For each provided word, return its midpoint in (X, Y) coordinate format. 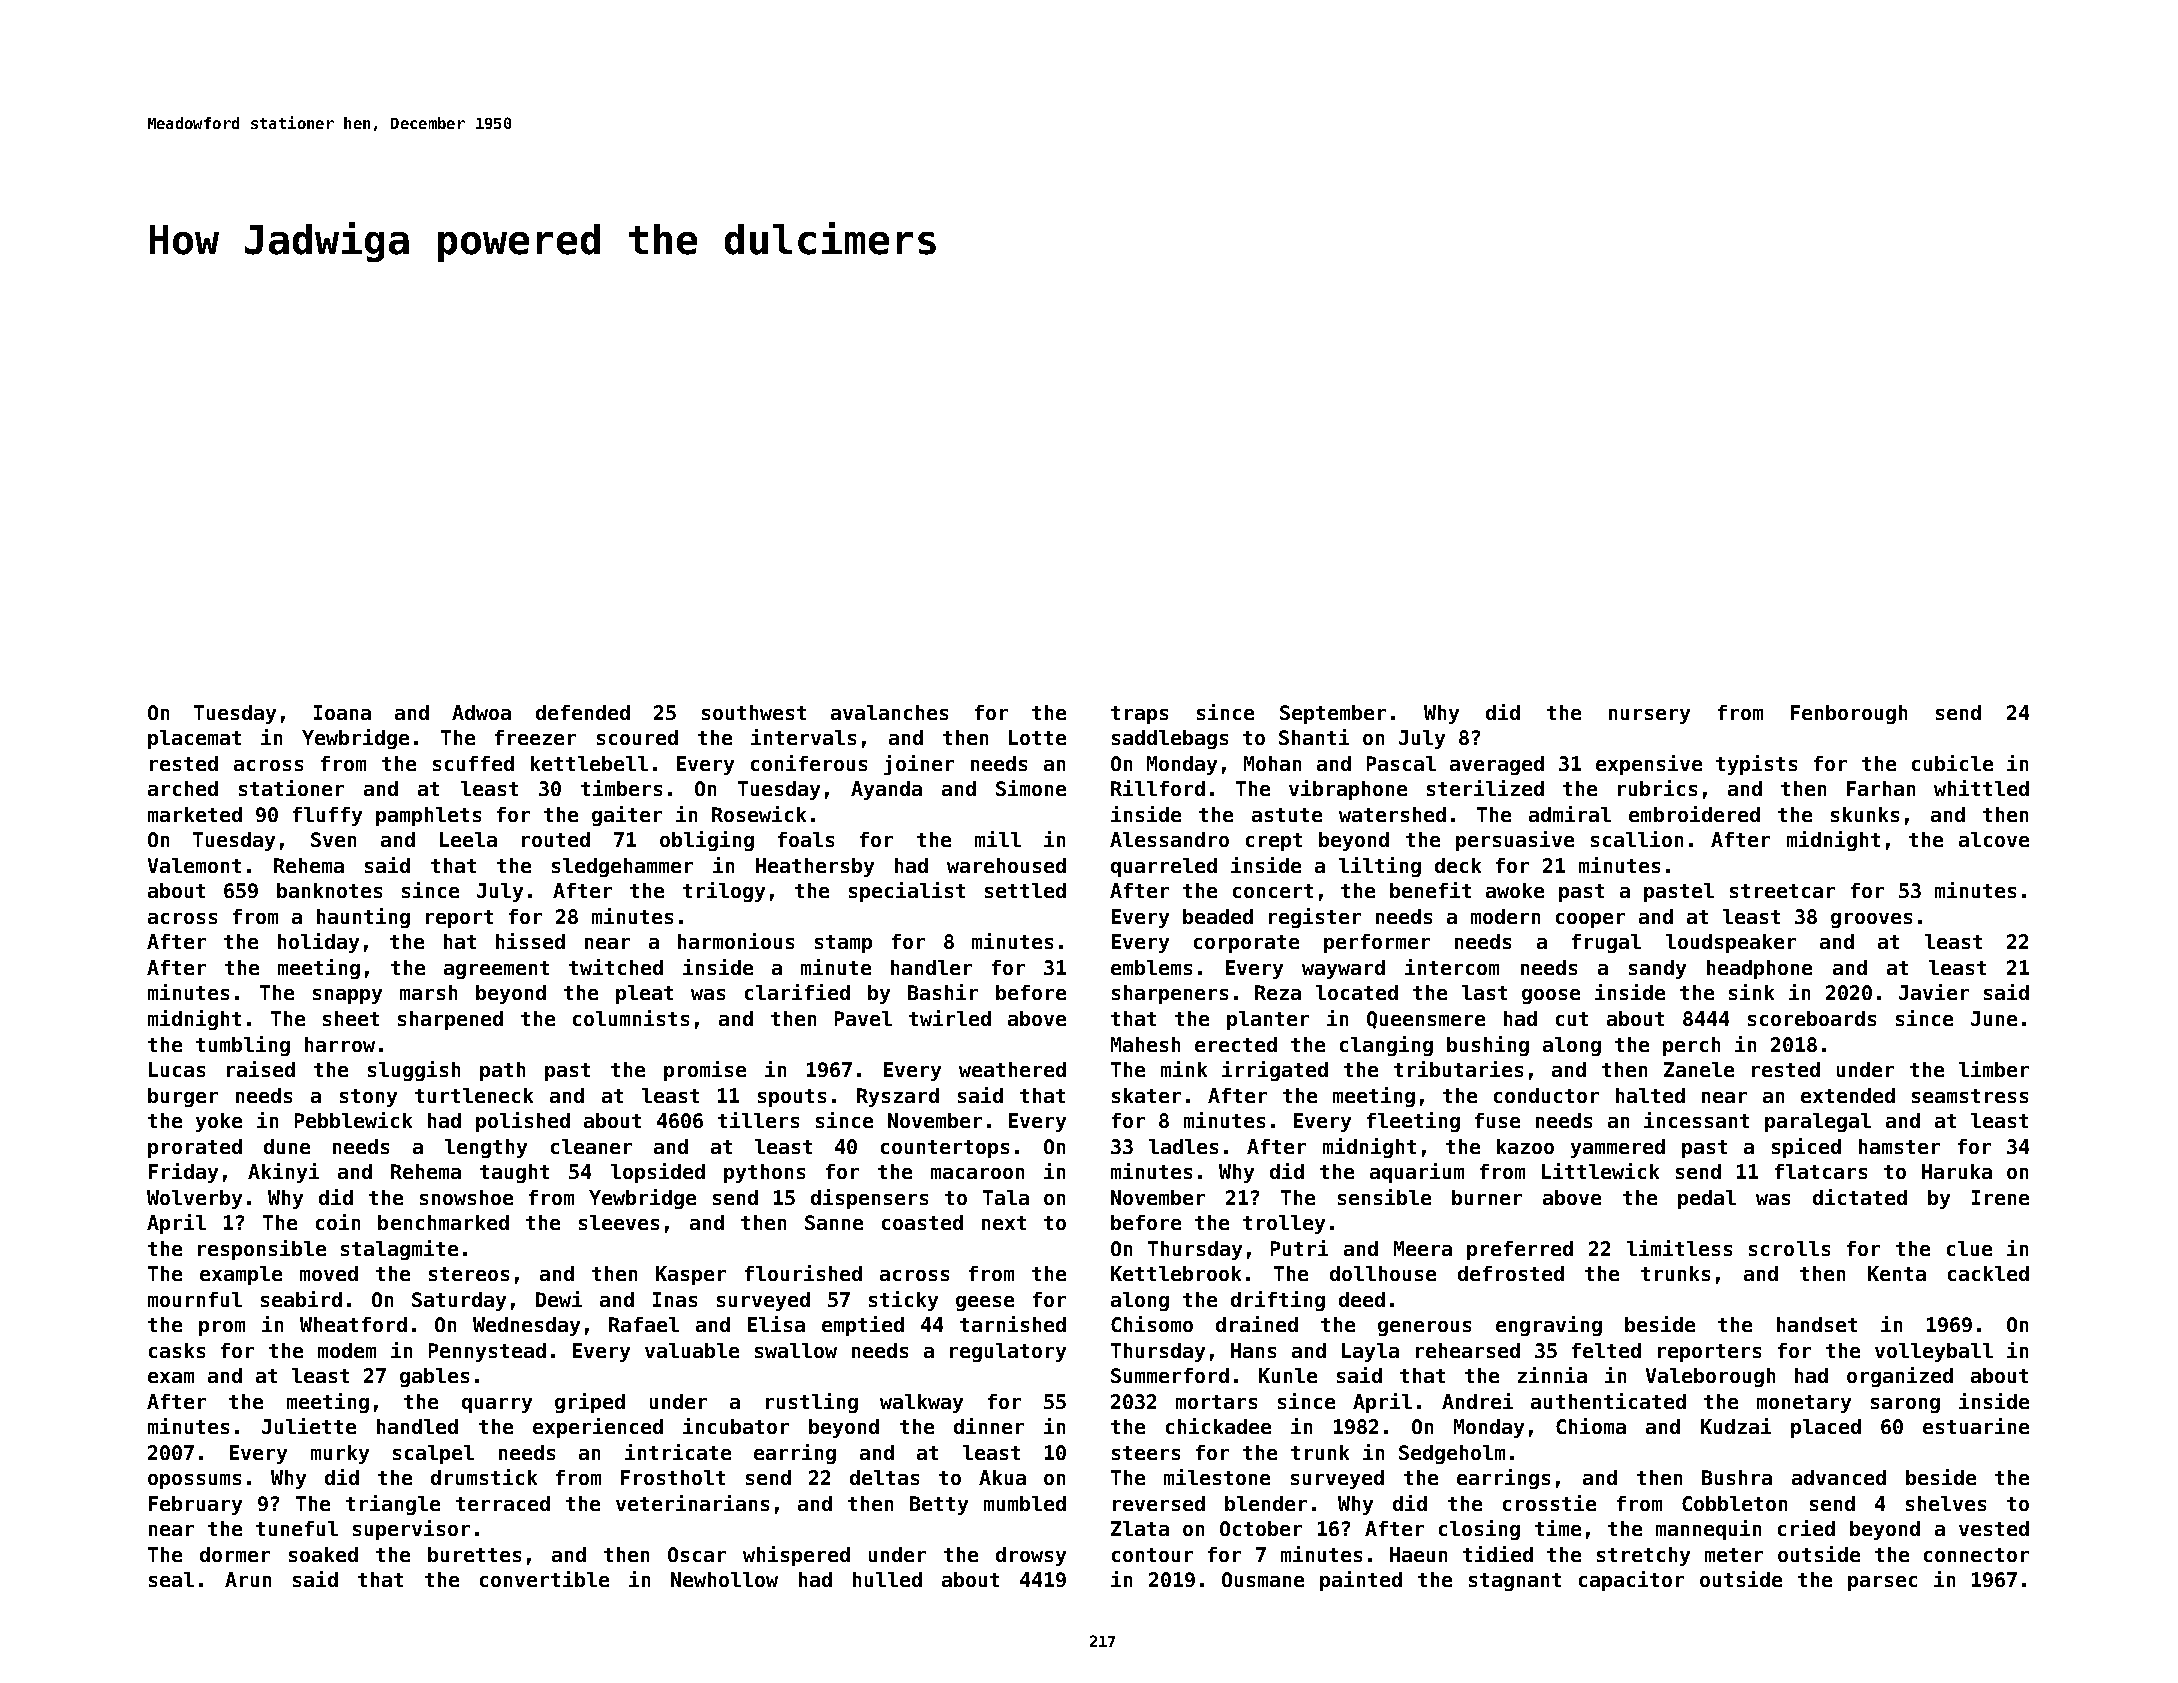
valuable (692, 1350)
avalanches (889, 712)
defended (583, 712)
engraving (1549, 1326)
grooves (1871, 920)
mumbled (1025, 1503)
